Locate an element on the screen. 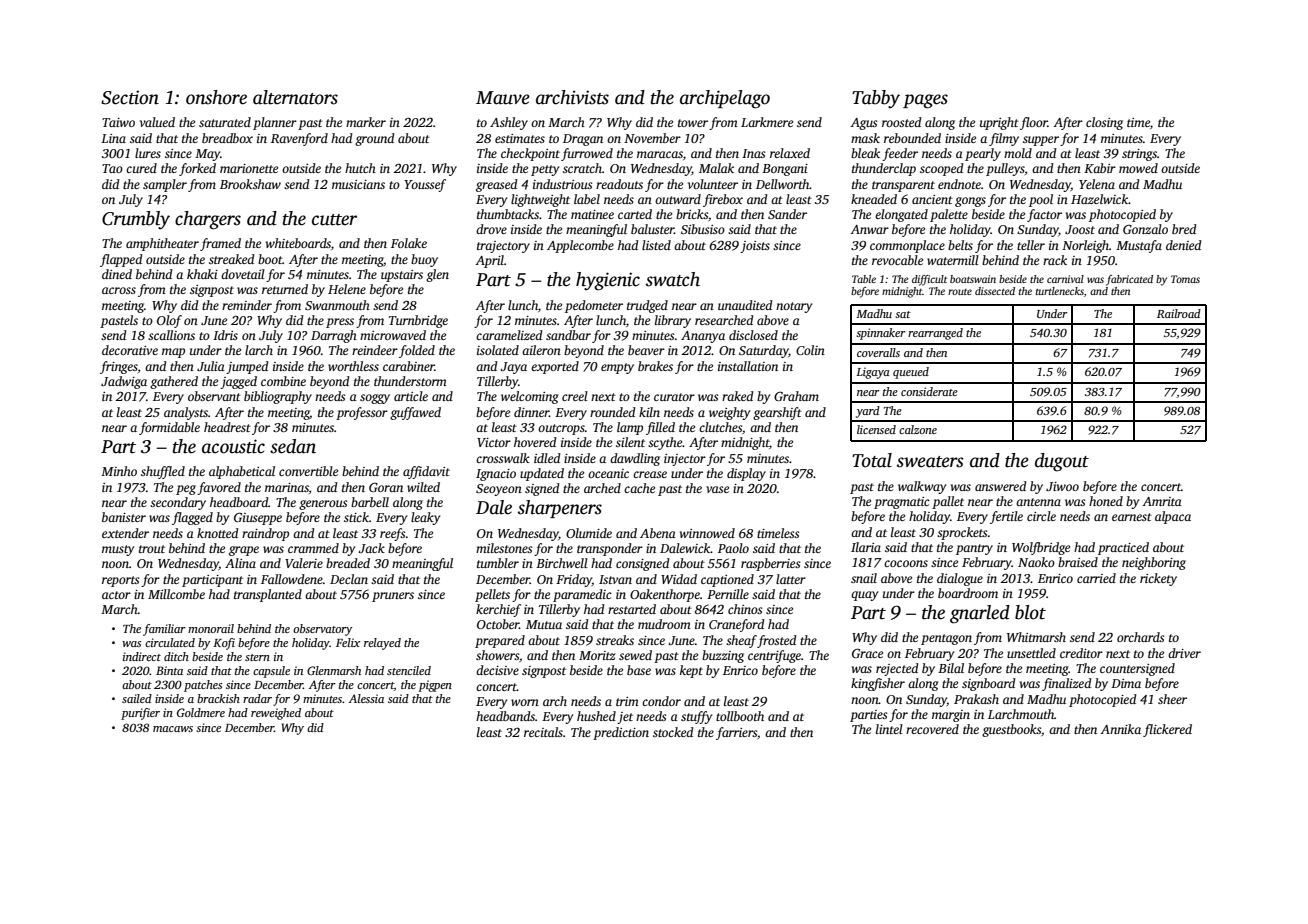 This screenshot has height=924, width=1308. welcoming is located at coordinates (530, 397).
